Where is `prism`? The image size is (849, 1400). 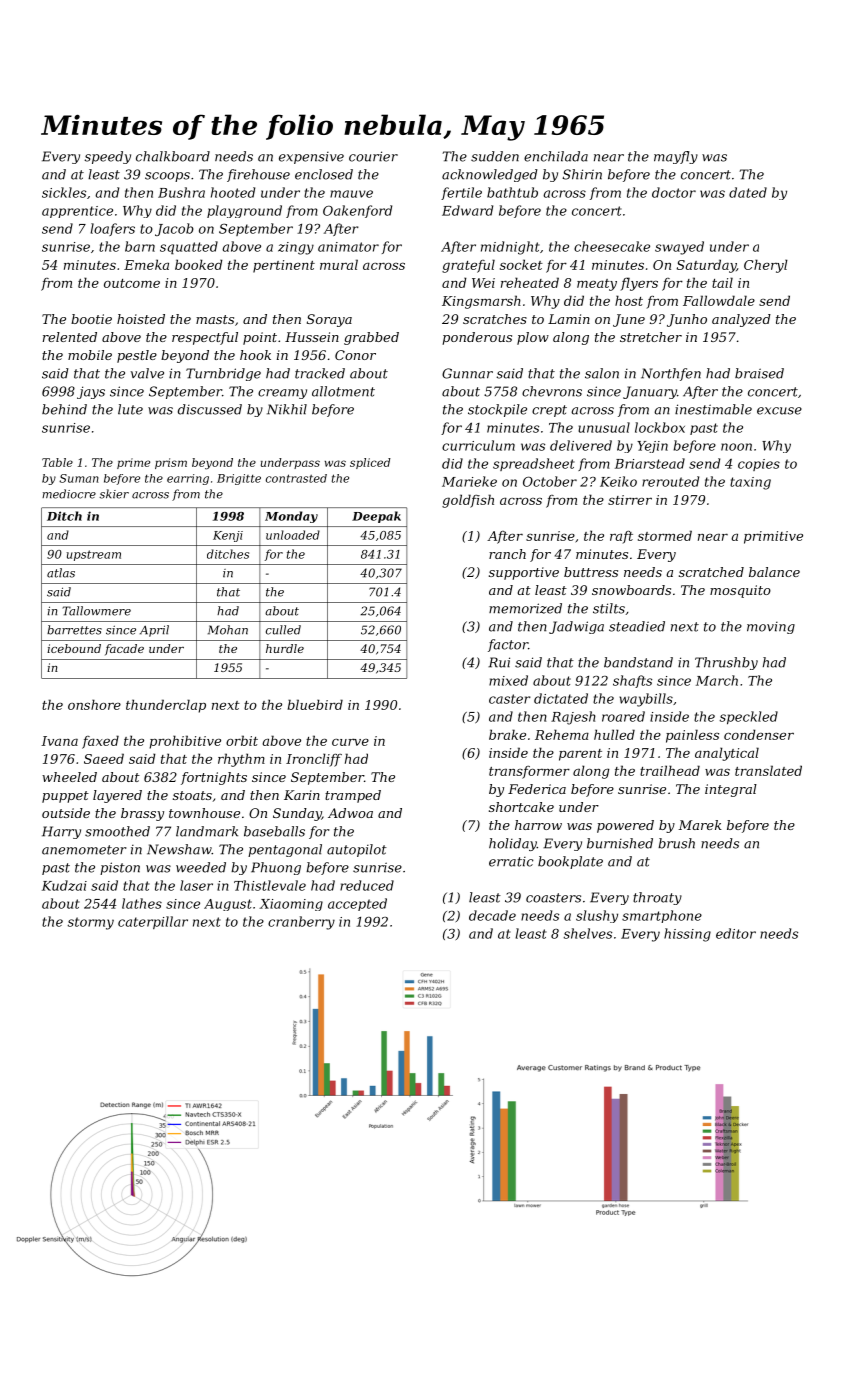
prism is located at coordinates (171, 463).
